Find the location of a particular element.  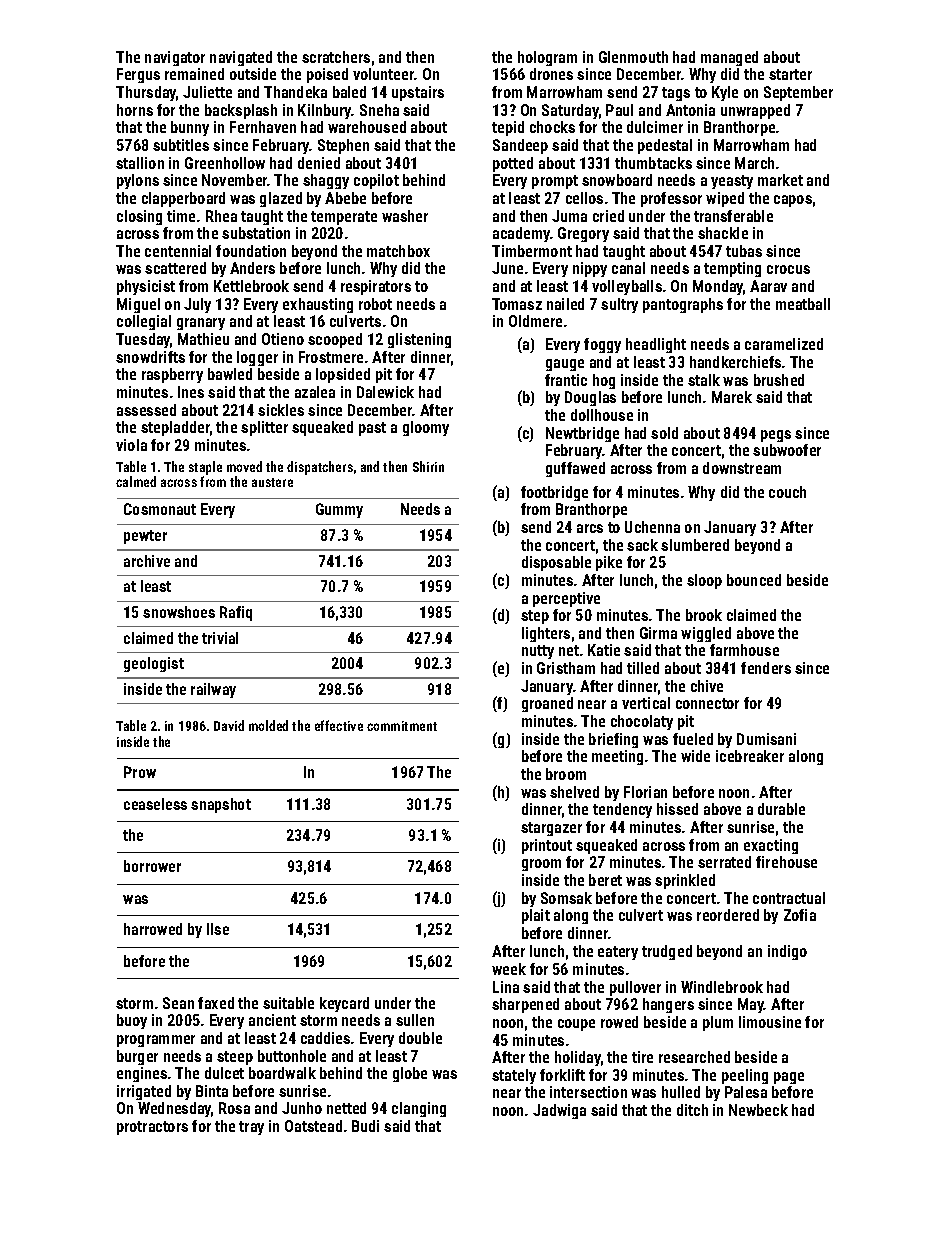

disposable is located at coordinates (556, 563).
